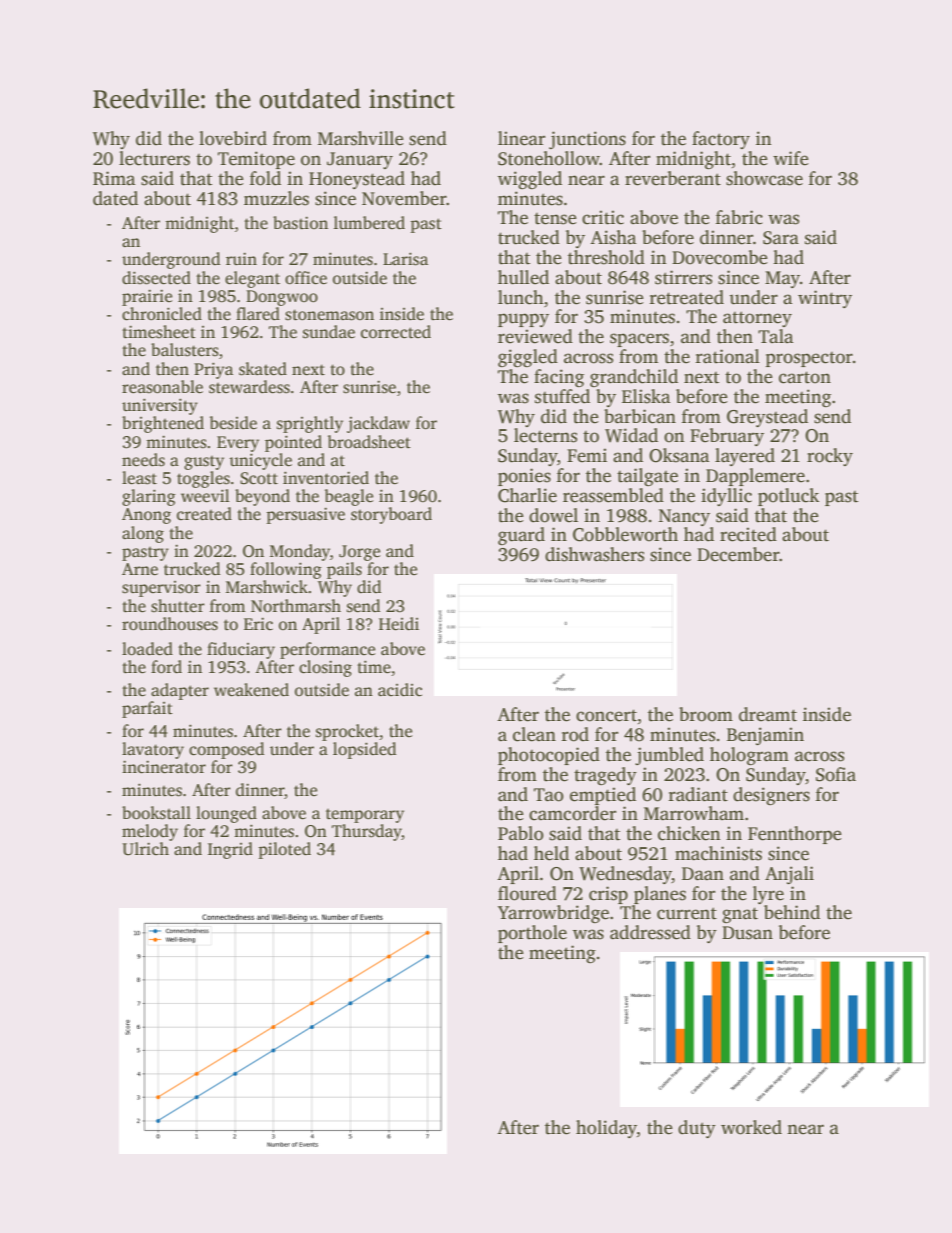 This document has width=952, height=1233. What do you see at coordinates (748, 534) in the document?
I see `recited` at bounding box center [748, 534].
